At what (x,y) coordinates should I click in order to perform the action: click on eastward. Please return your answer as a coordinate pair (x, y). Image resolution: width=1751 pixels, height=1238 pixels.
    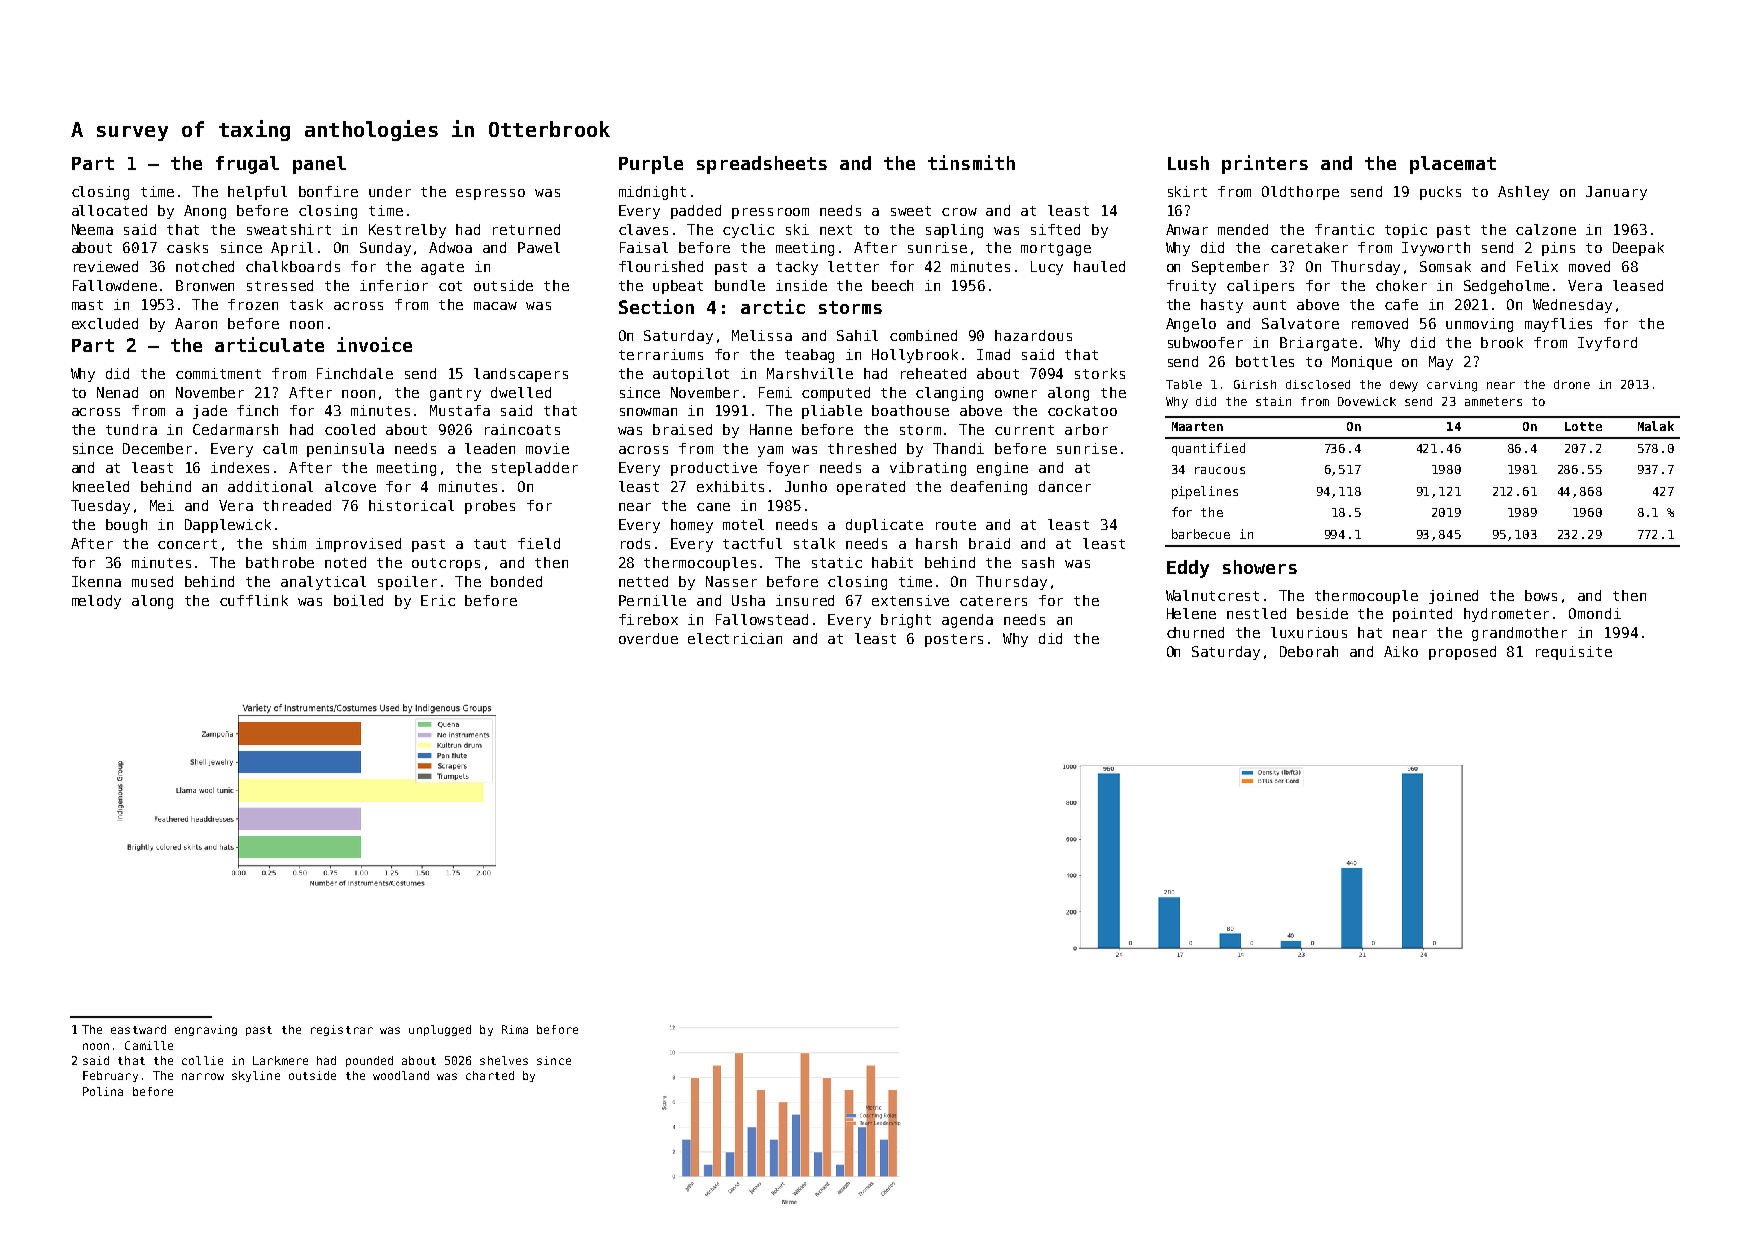
    Looking at the image, I should click on (138, 1029).
